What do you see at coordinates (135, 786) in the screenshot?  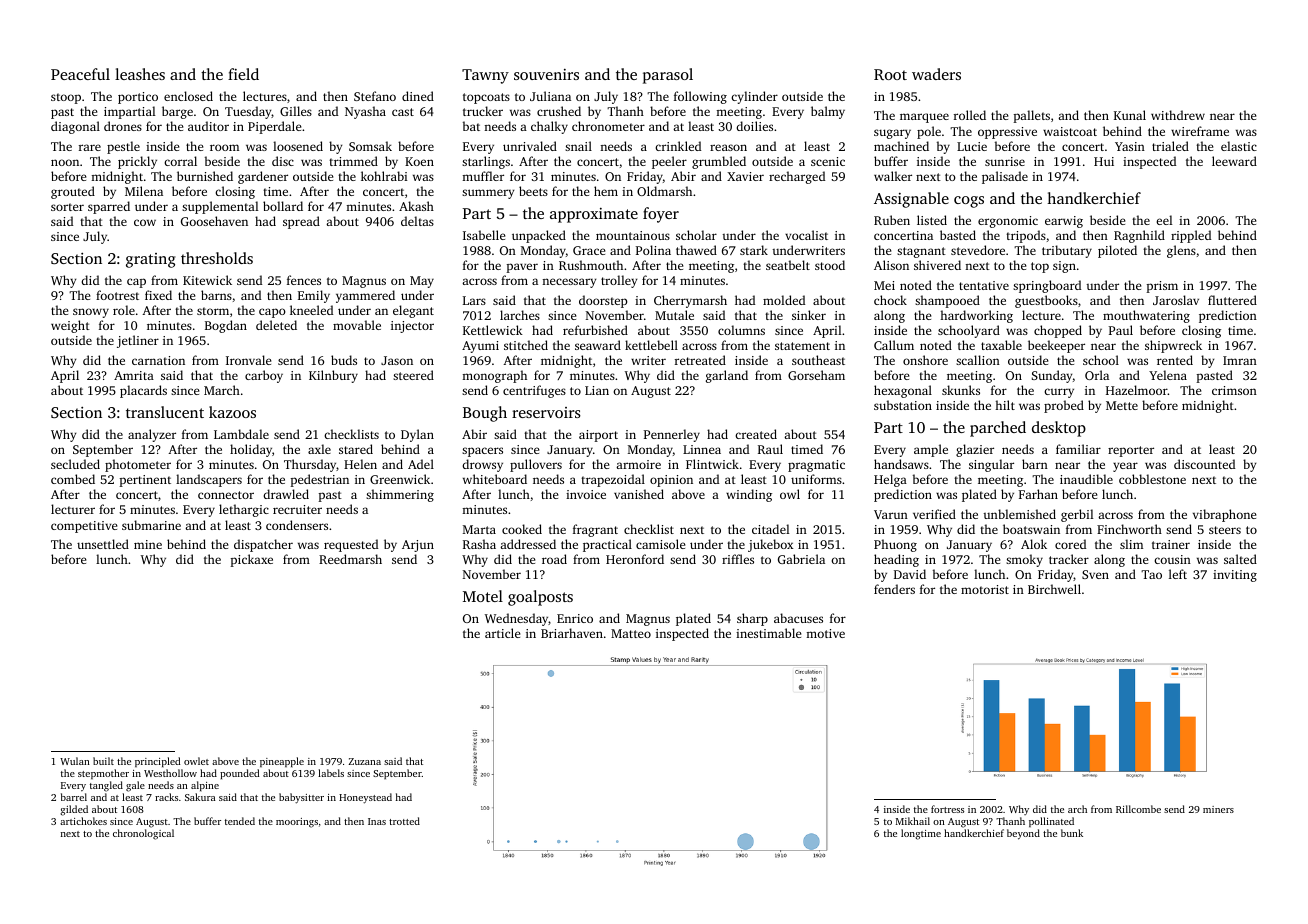 I see `gale` at bounding box center [135, 786].
